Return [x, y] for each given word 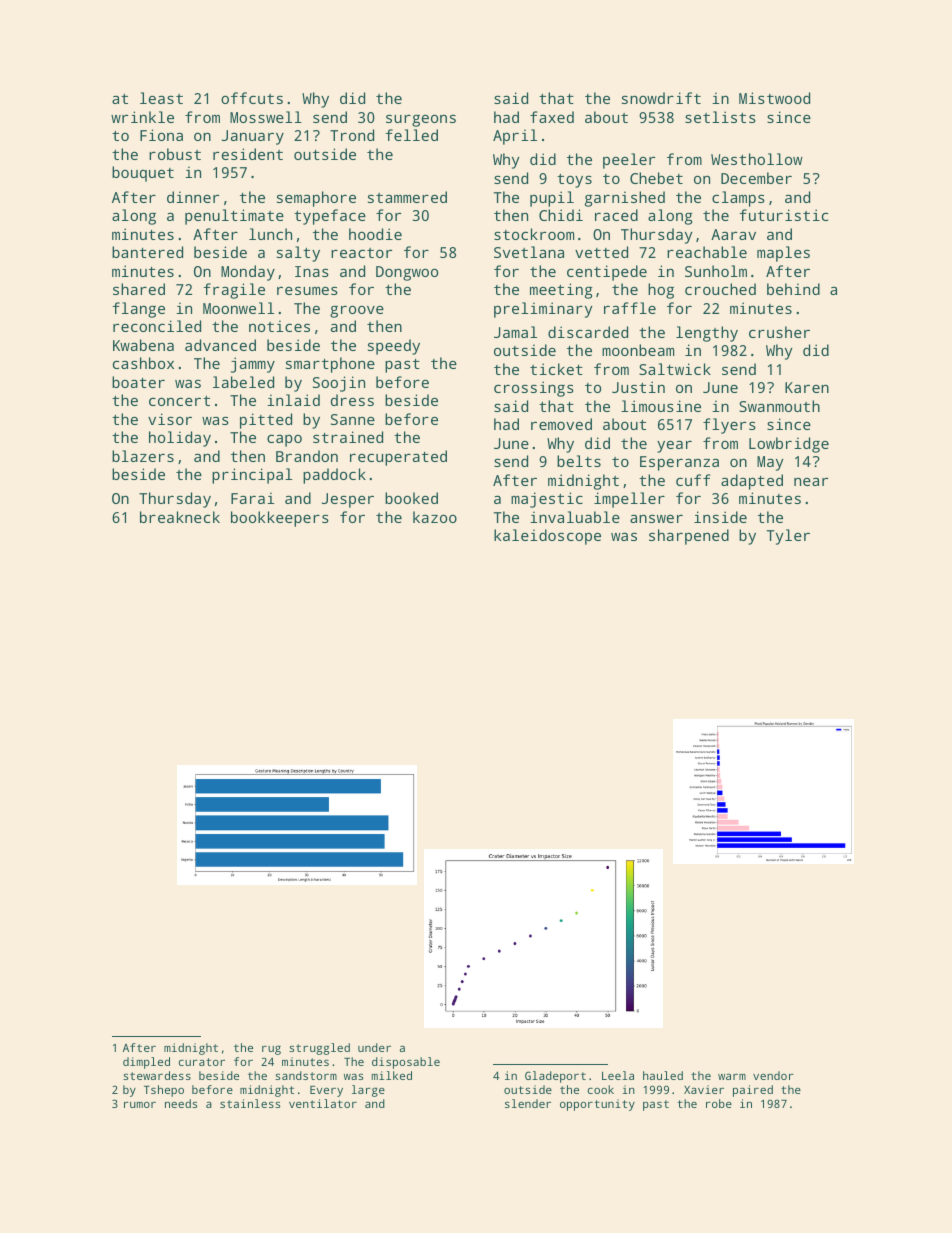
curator [202, 1062]
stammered [407, 197]
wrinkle [142, 117]
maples [783, 254]
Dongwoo [407, 273]
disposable [406, 1063]
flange [138, 310]
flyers [729, 426]
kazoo [435, 517]
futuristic [783, 215]
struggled [319, 1049]
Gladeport [555, 1077]
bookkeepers [280, 519]
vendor [773, 1075]
